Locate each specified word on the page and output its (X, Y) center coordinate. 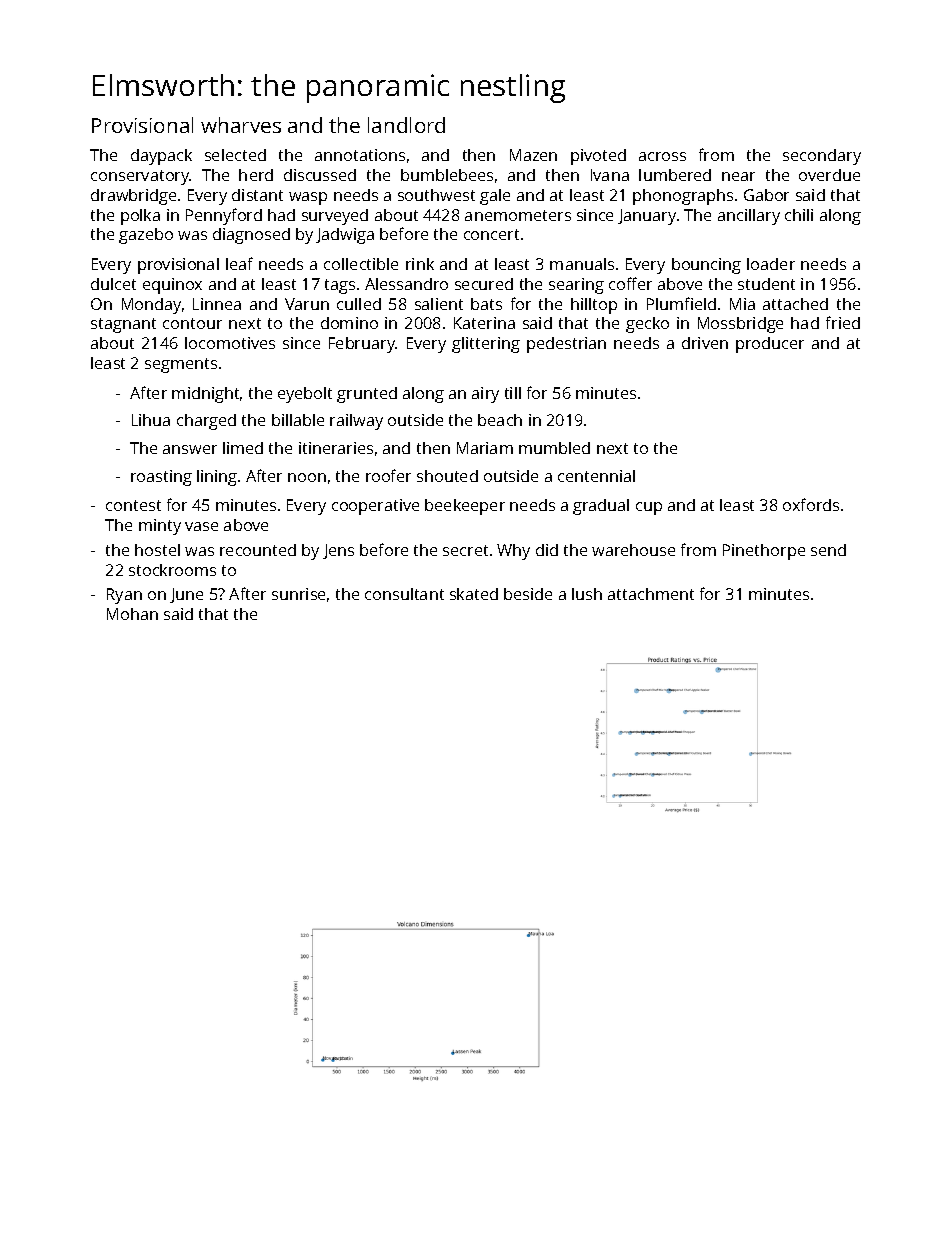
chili (799, 215)
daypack (161, 157)
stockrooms (172, 570)
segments (181, 365)
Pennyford (224, 216)
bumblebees (447, 175)
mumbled (554, 448)
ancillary (749, 217)
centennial (596, 476)
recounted (258, 550)
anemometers (518, 215)
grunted (367, 395)
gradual (601, 507)
